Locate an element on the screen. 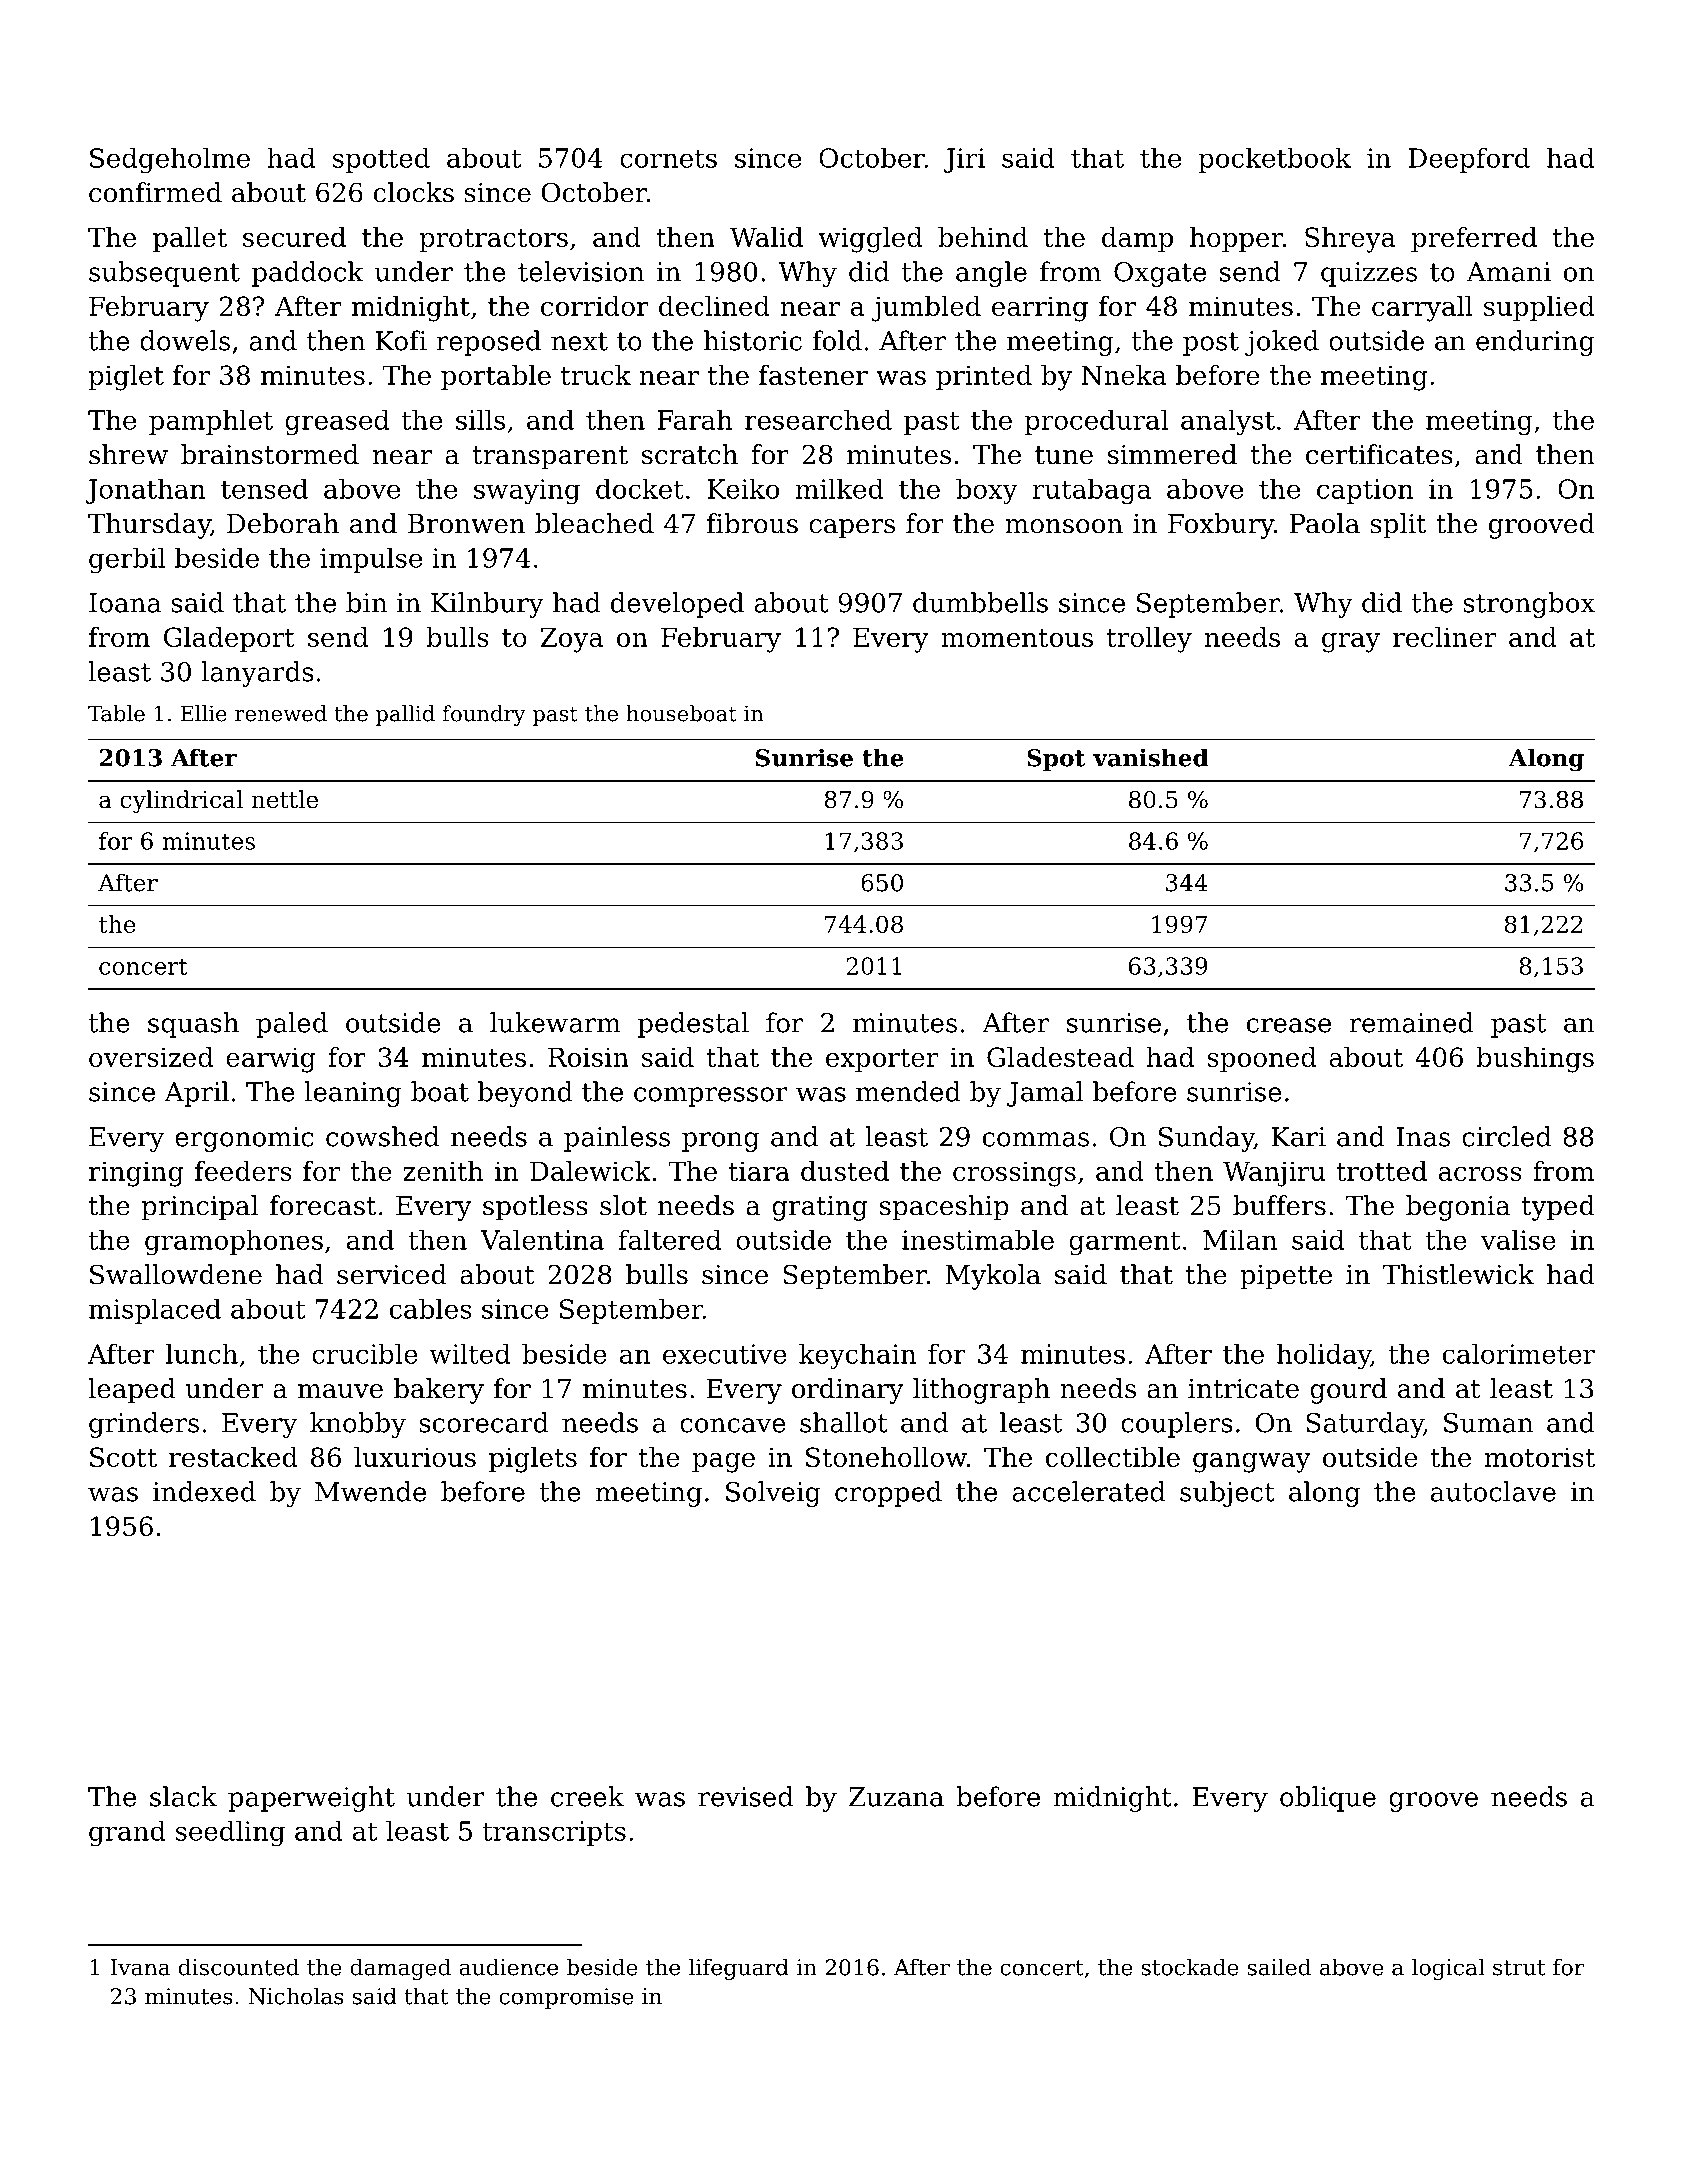 The width and height of the screenshot is (1683, 2178). grating is located at coordinates (820, 1208).
